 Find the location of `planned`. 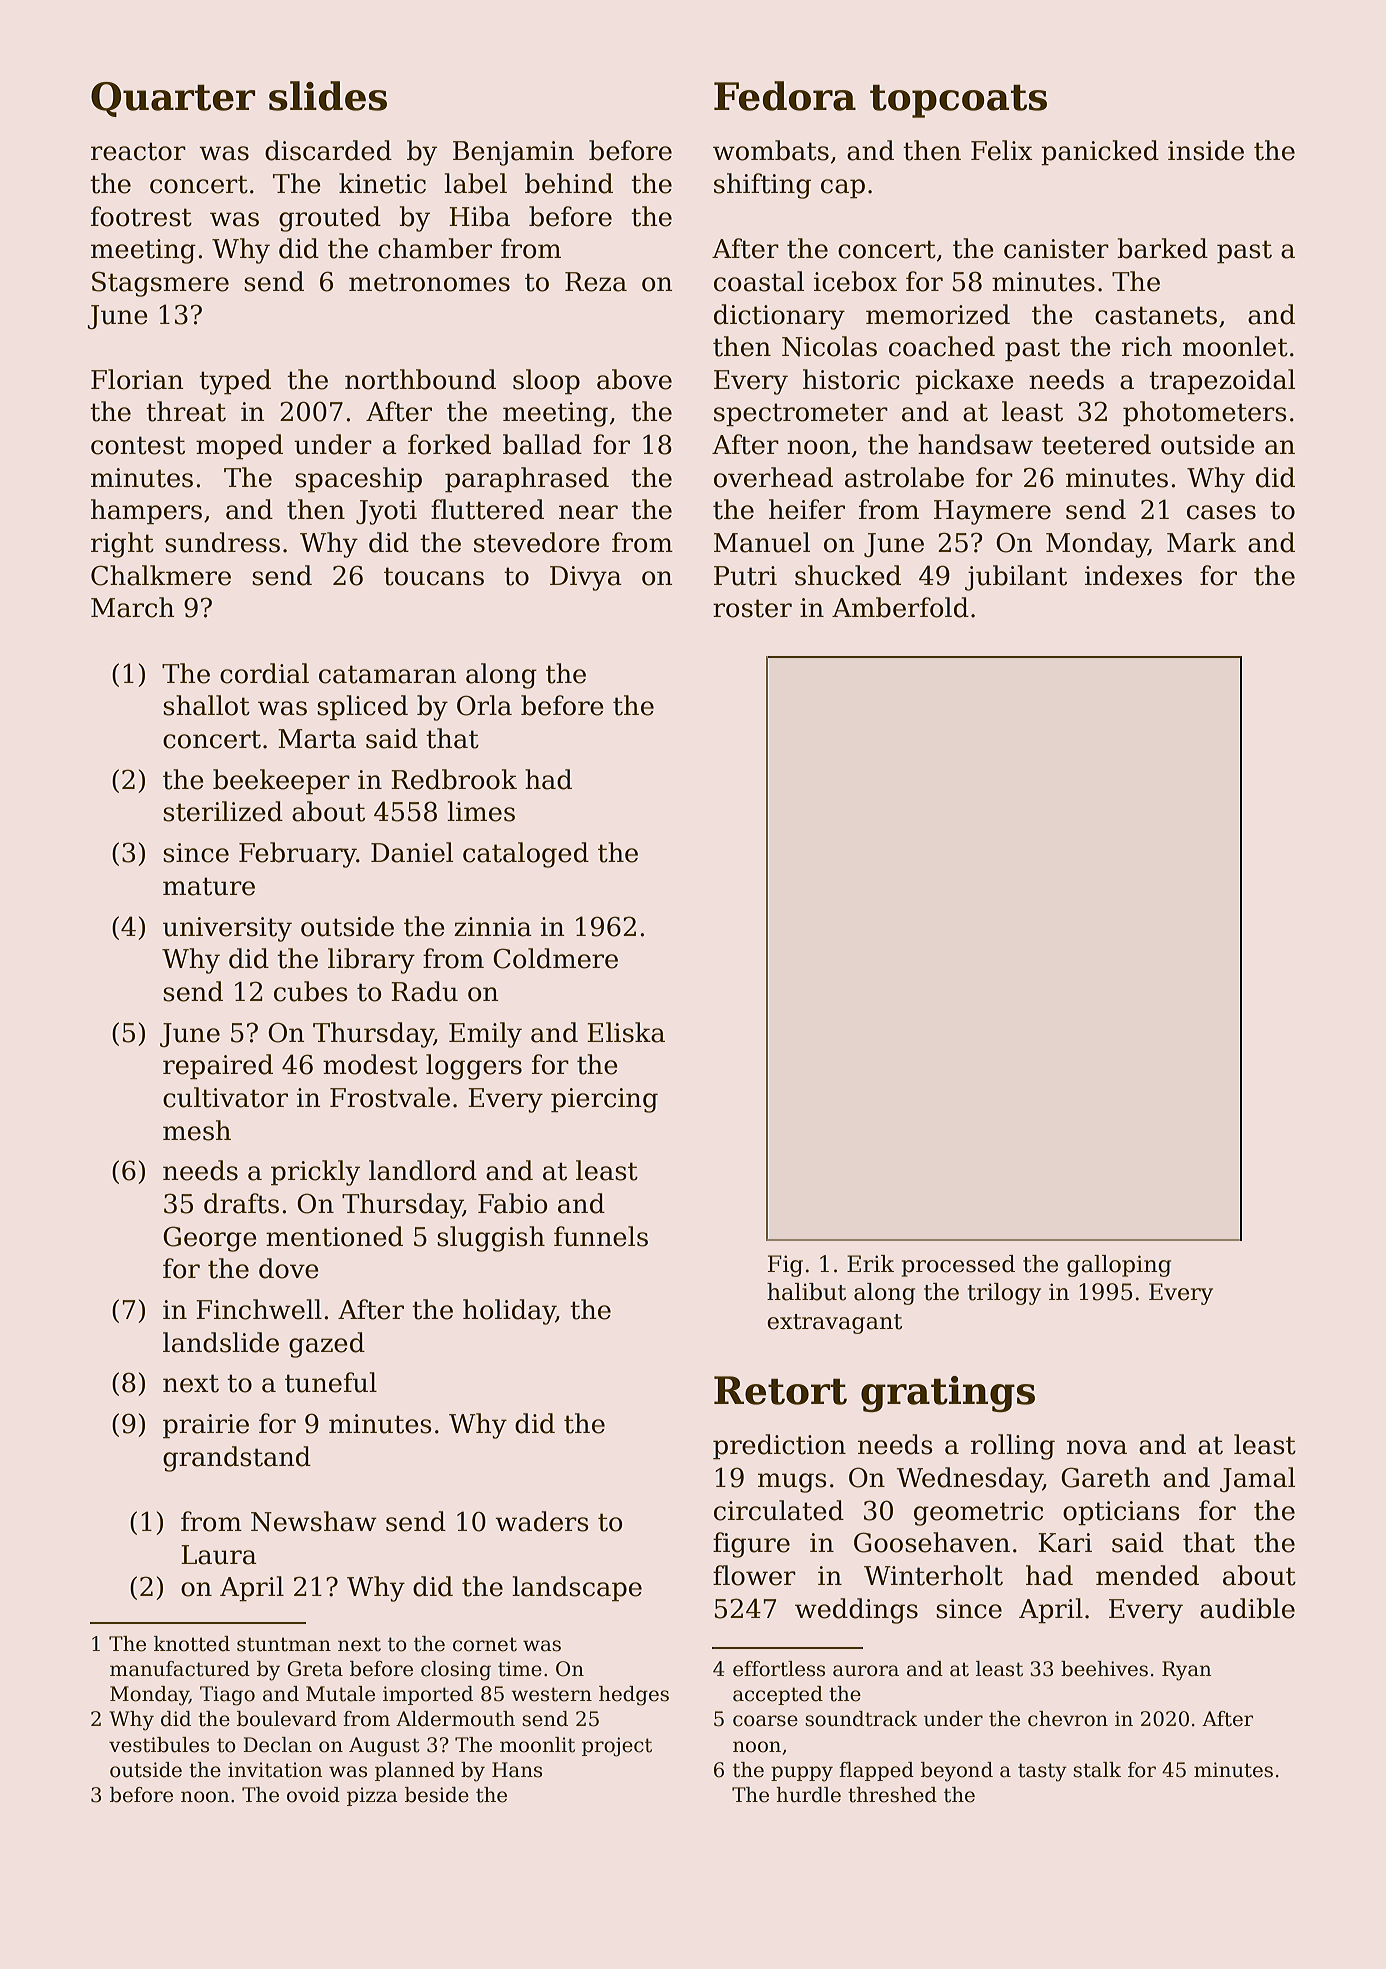

planned is located at coordinates (415, 1771).
